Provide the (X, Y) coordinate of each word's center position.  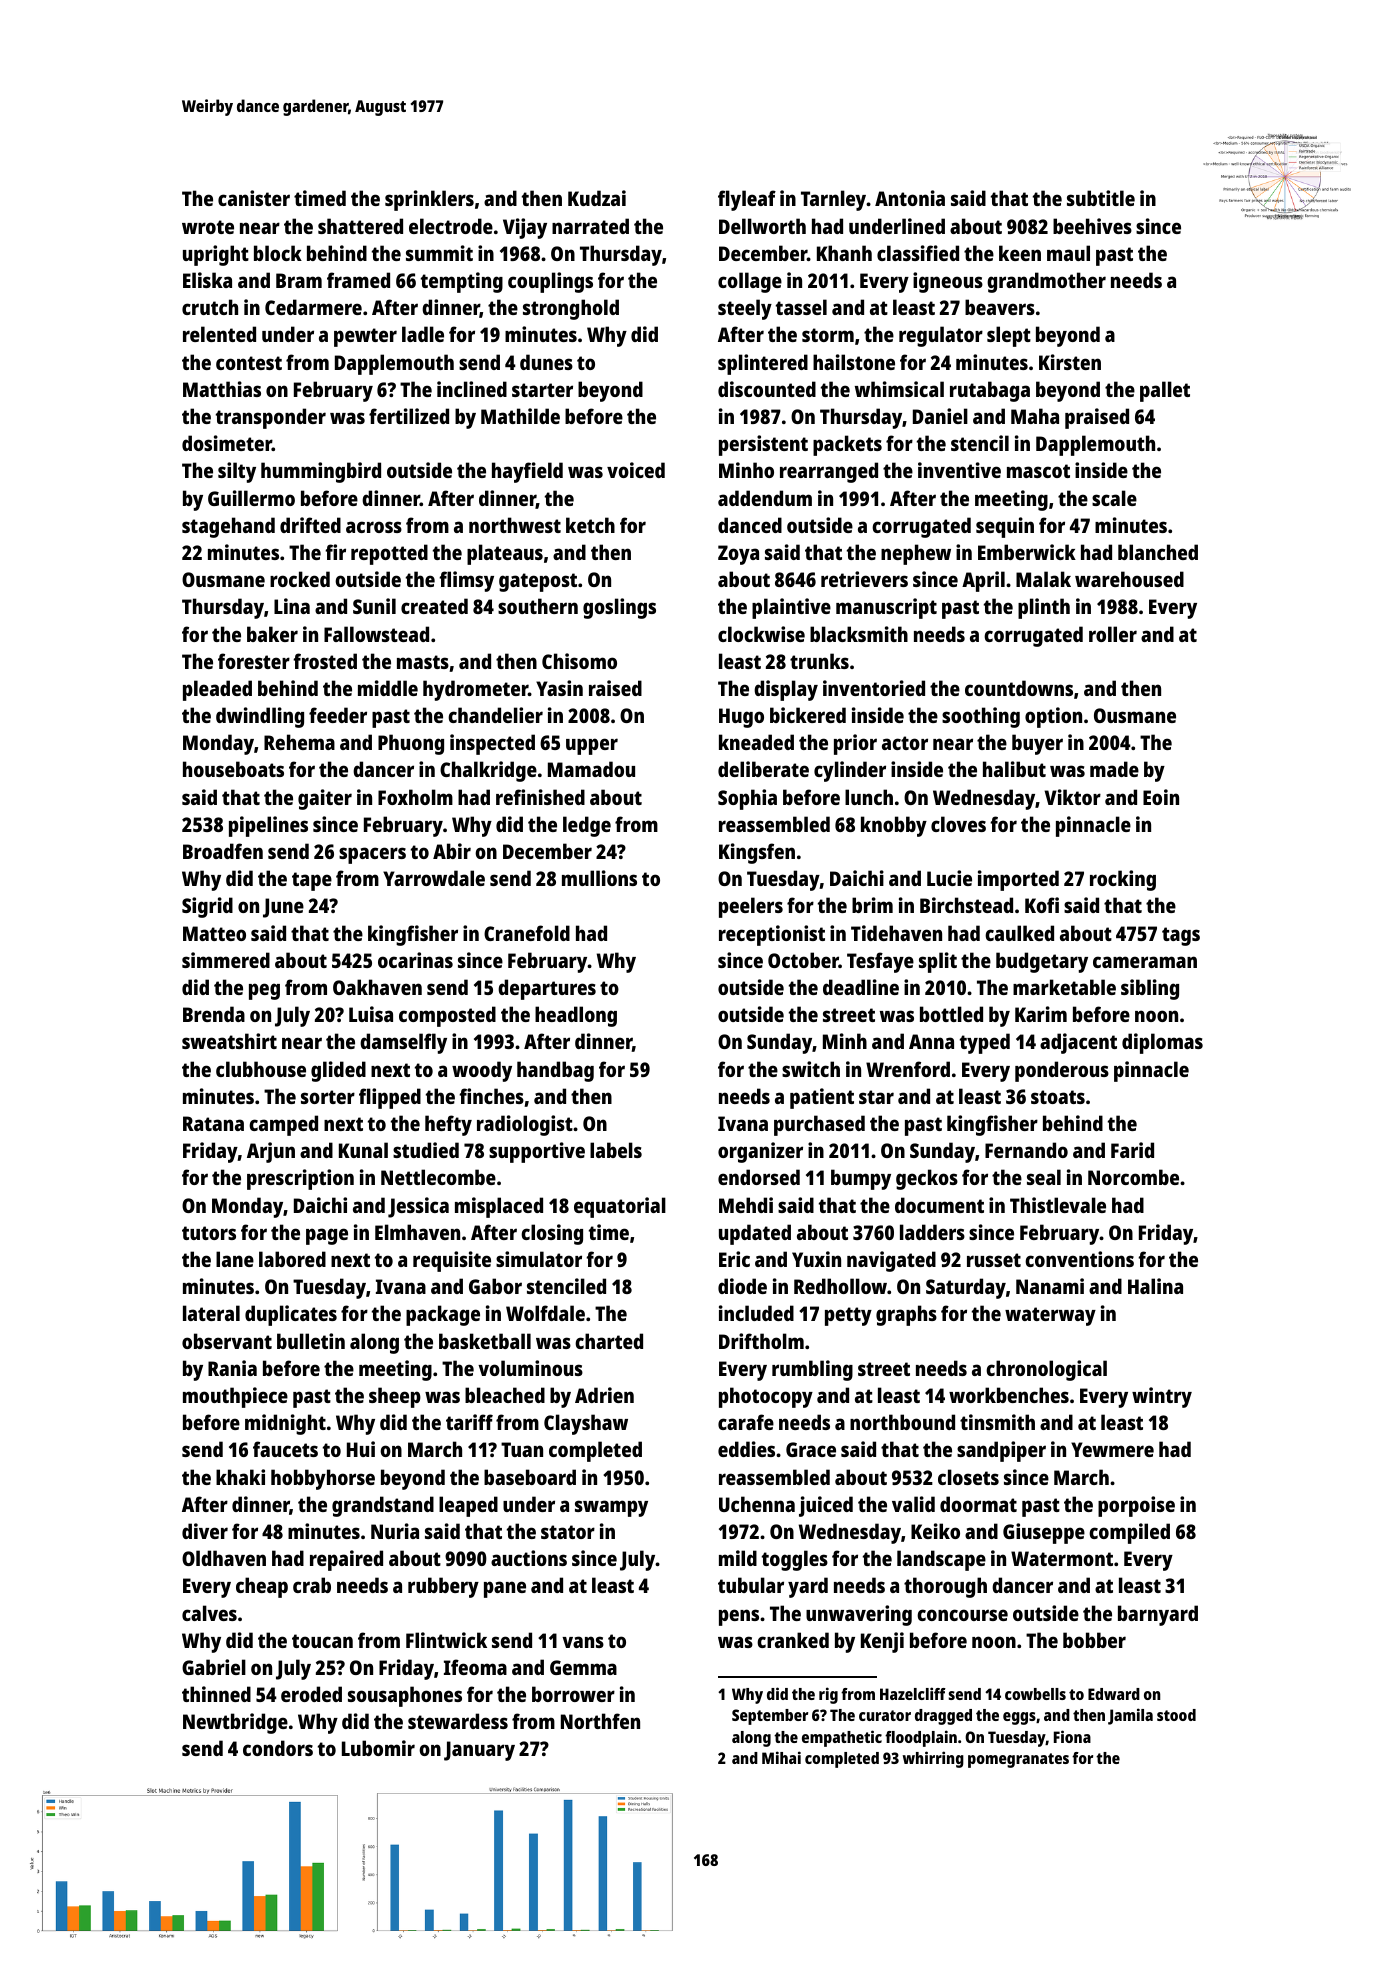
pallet (1165, 391)
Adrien (604, 1395)
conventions (1079, 1259)
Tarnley (833, 200)
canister (254, 198)
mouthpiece (235, 1397)
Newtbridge (235, 1723)
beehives (1092, 226)
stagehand (228, 527)
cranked (793, 1640)
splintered (763, 364)
